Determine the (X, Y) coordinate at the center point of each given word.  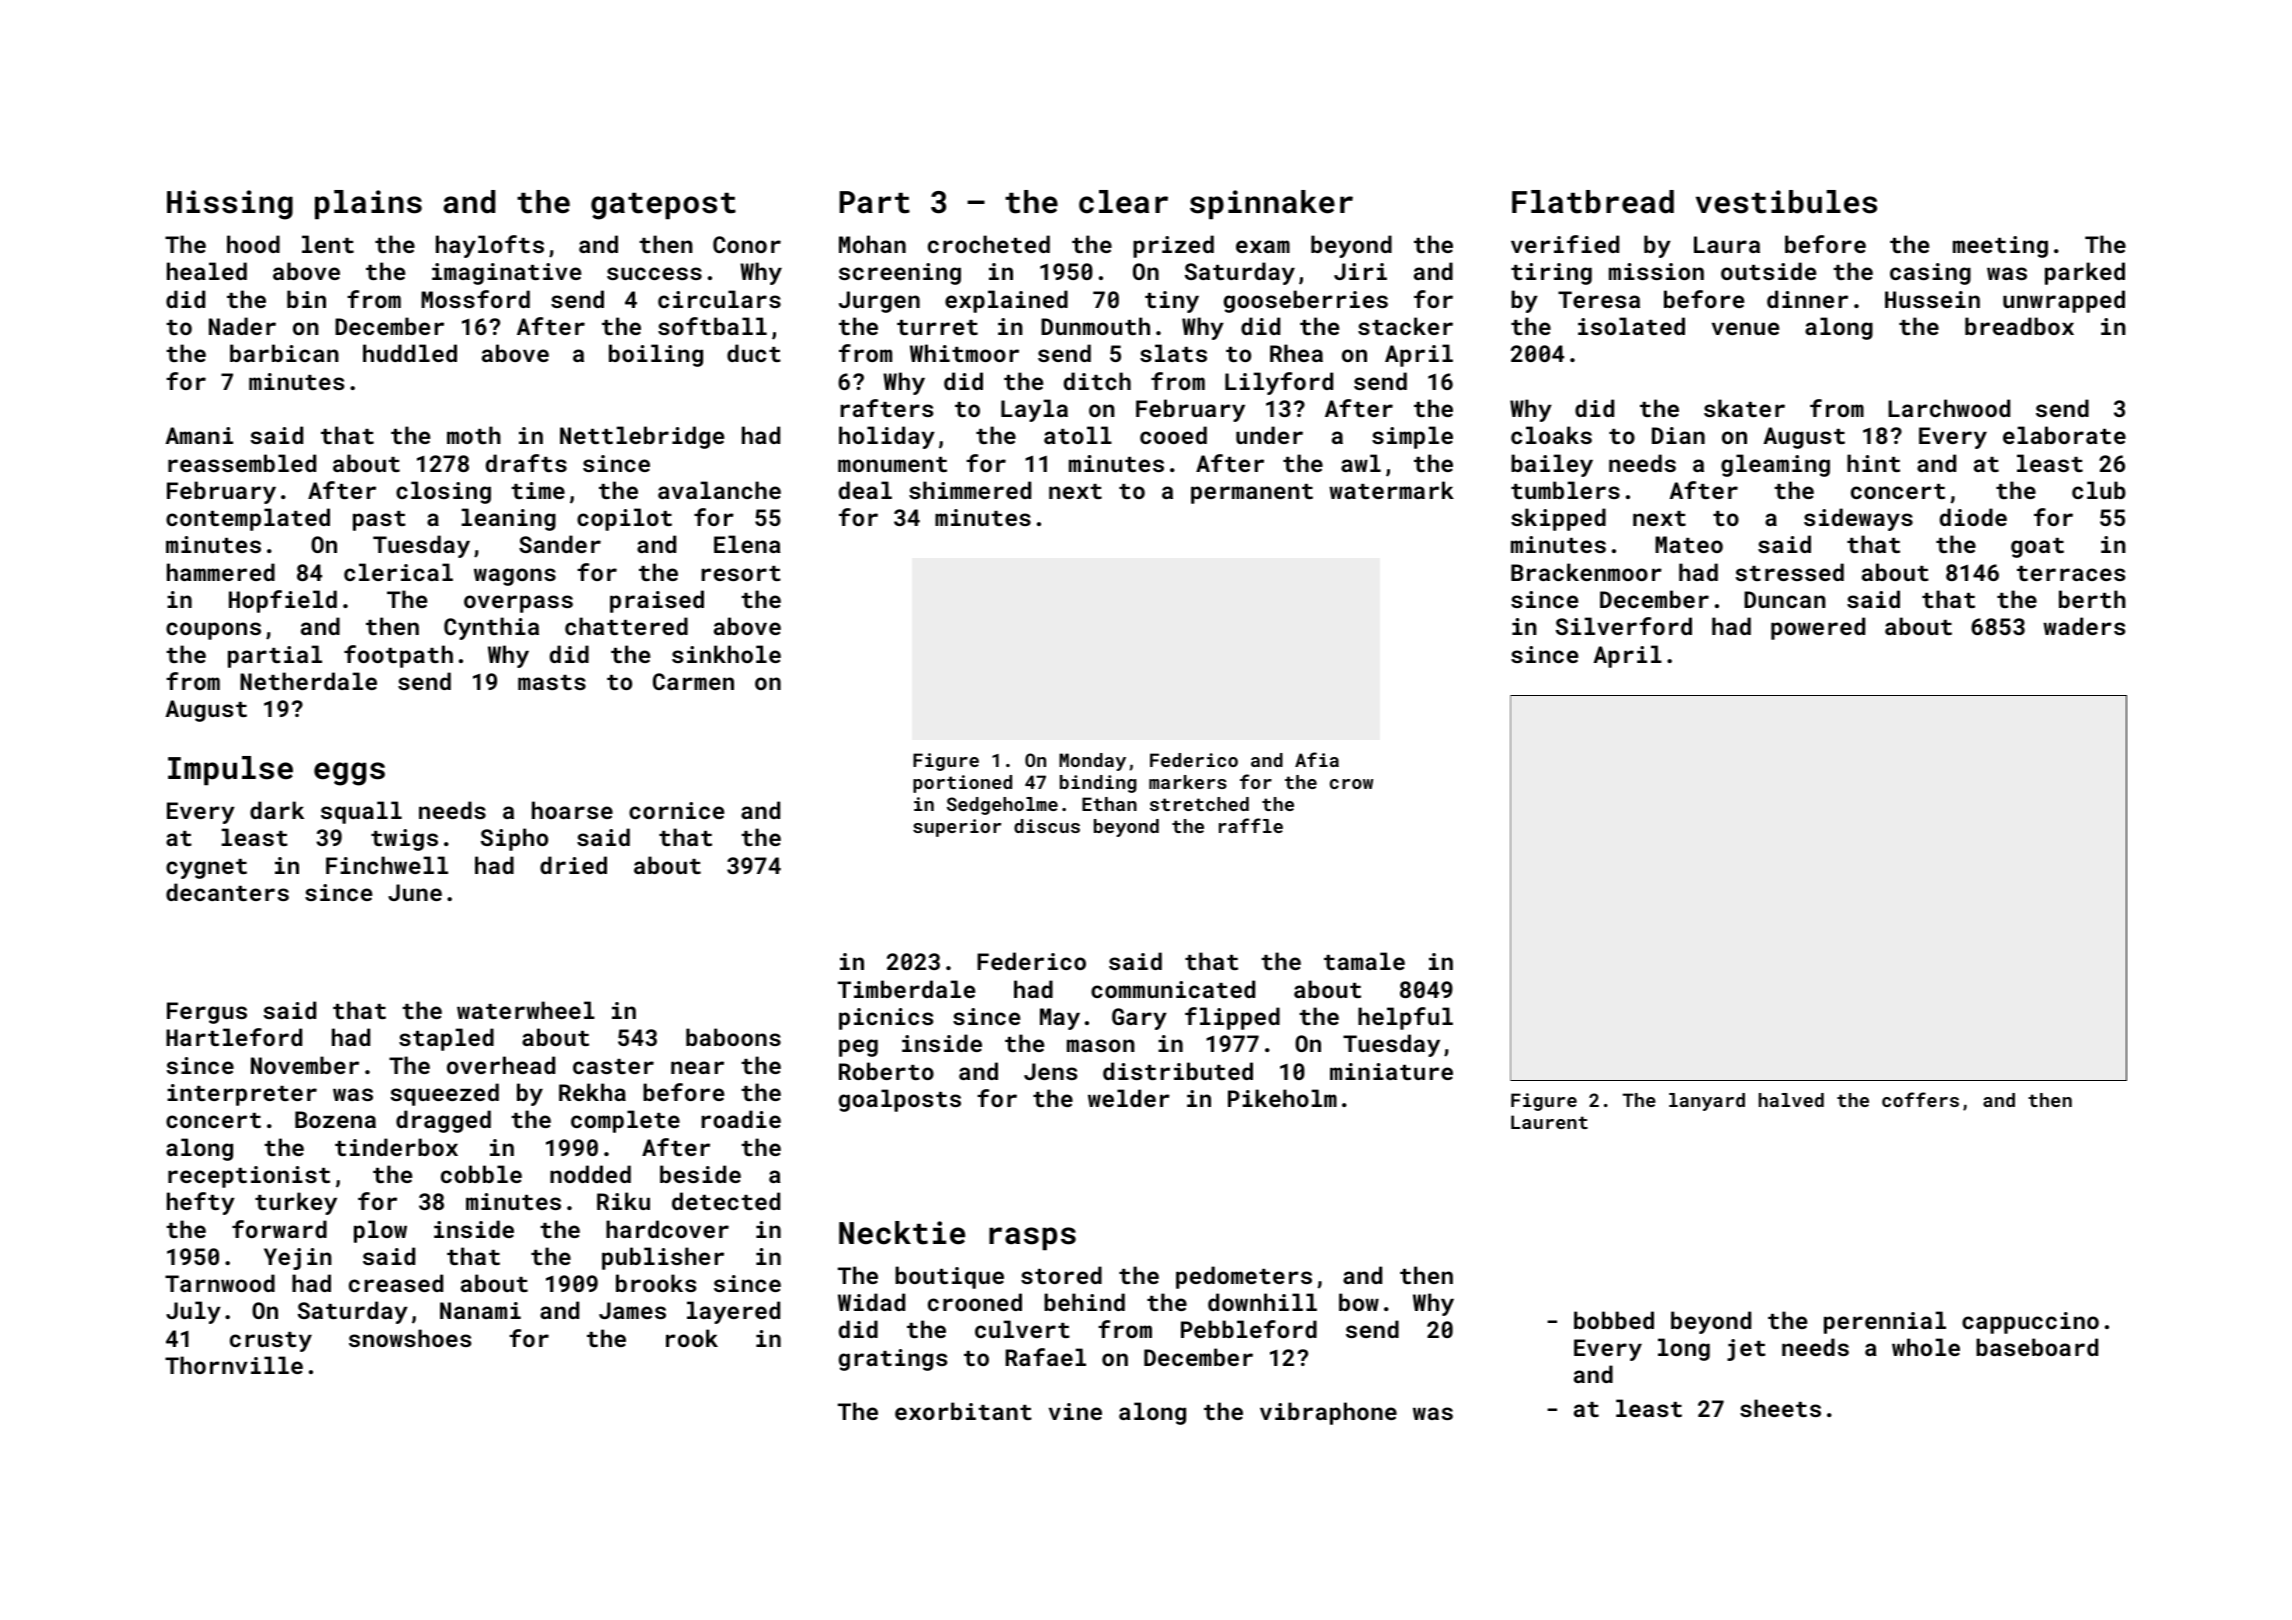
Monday (1092, 762)
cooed (1173, 435)
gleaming (1775, 465)
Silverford (1624, 626)
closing (443, 492)
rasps (1032, 1238)
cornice (676, 810)
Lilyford (1279, 383)
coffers (1920, 1099)
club (2099, 490)
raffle (1251, 825)
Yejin (298, 1259)
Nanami (480, 1310)
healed (207, 271)
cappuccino (2030, 1323)
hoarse (572, 810)
